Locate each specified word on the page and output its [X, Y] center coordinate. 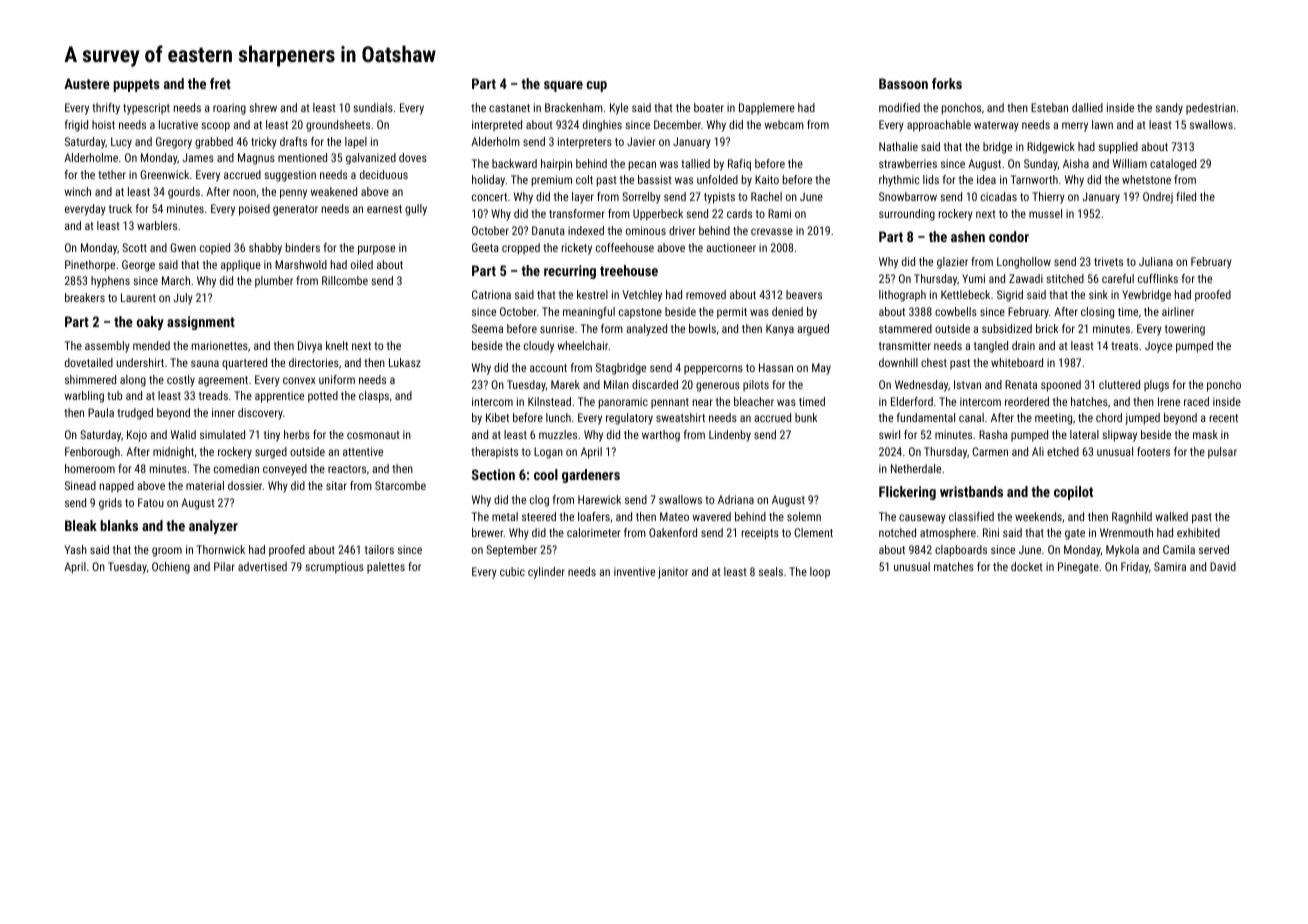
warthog [661, 436]
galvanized [371, 159]
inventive [634, 571]
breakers [85, 297]
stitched [1065, 278]
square [563, 86]
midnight [173, 453]
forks [947, 83]
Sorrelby [641, 198]
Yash [75, 549]
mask [1205, 434]
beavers [804, 294]
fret [220, 83]
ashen [968, 236]
